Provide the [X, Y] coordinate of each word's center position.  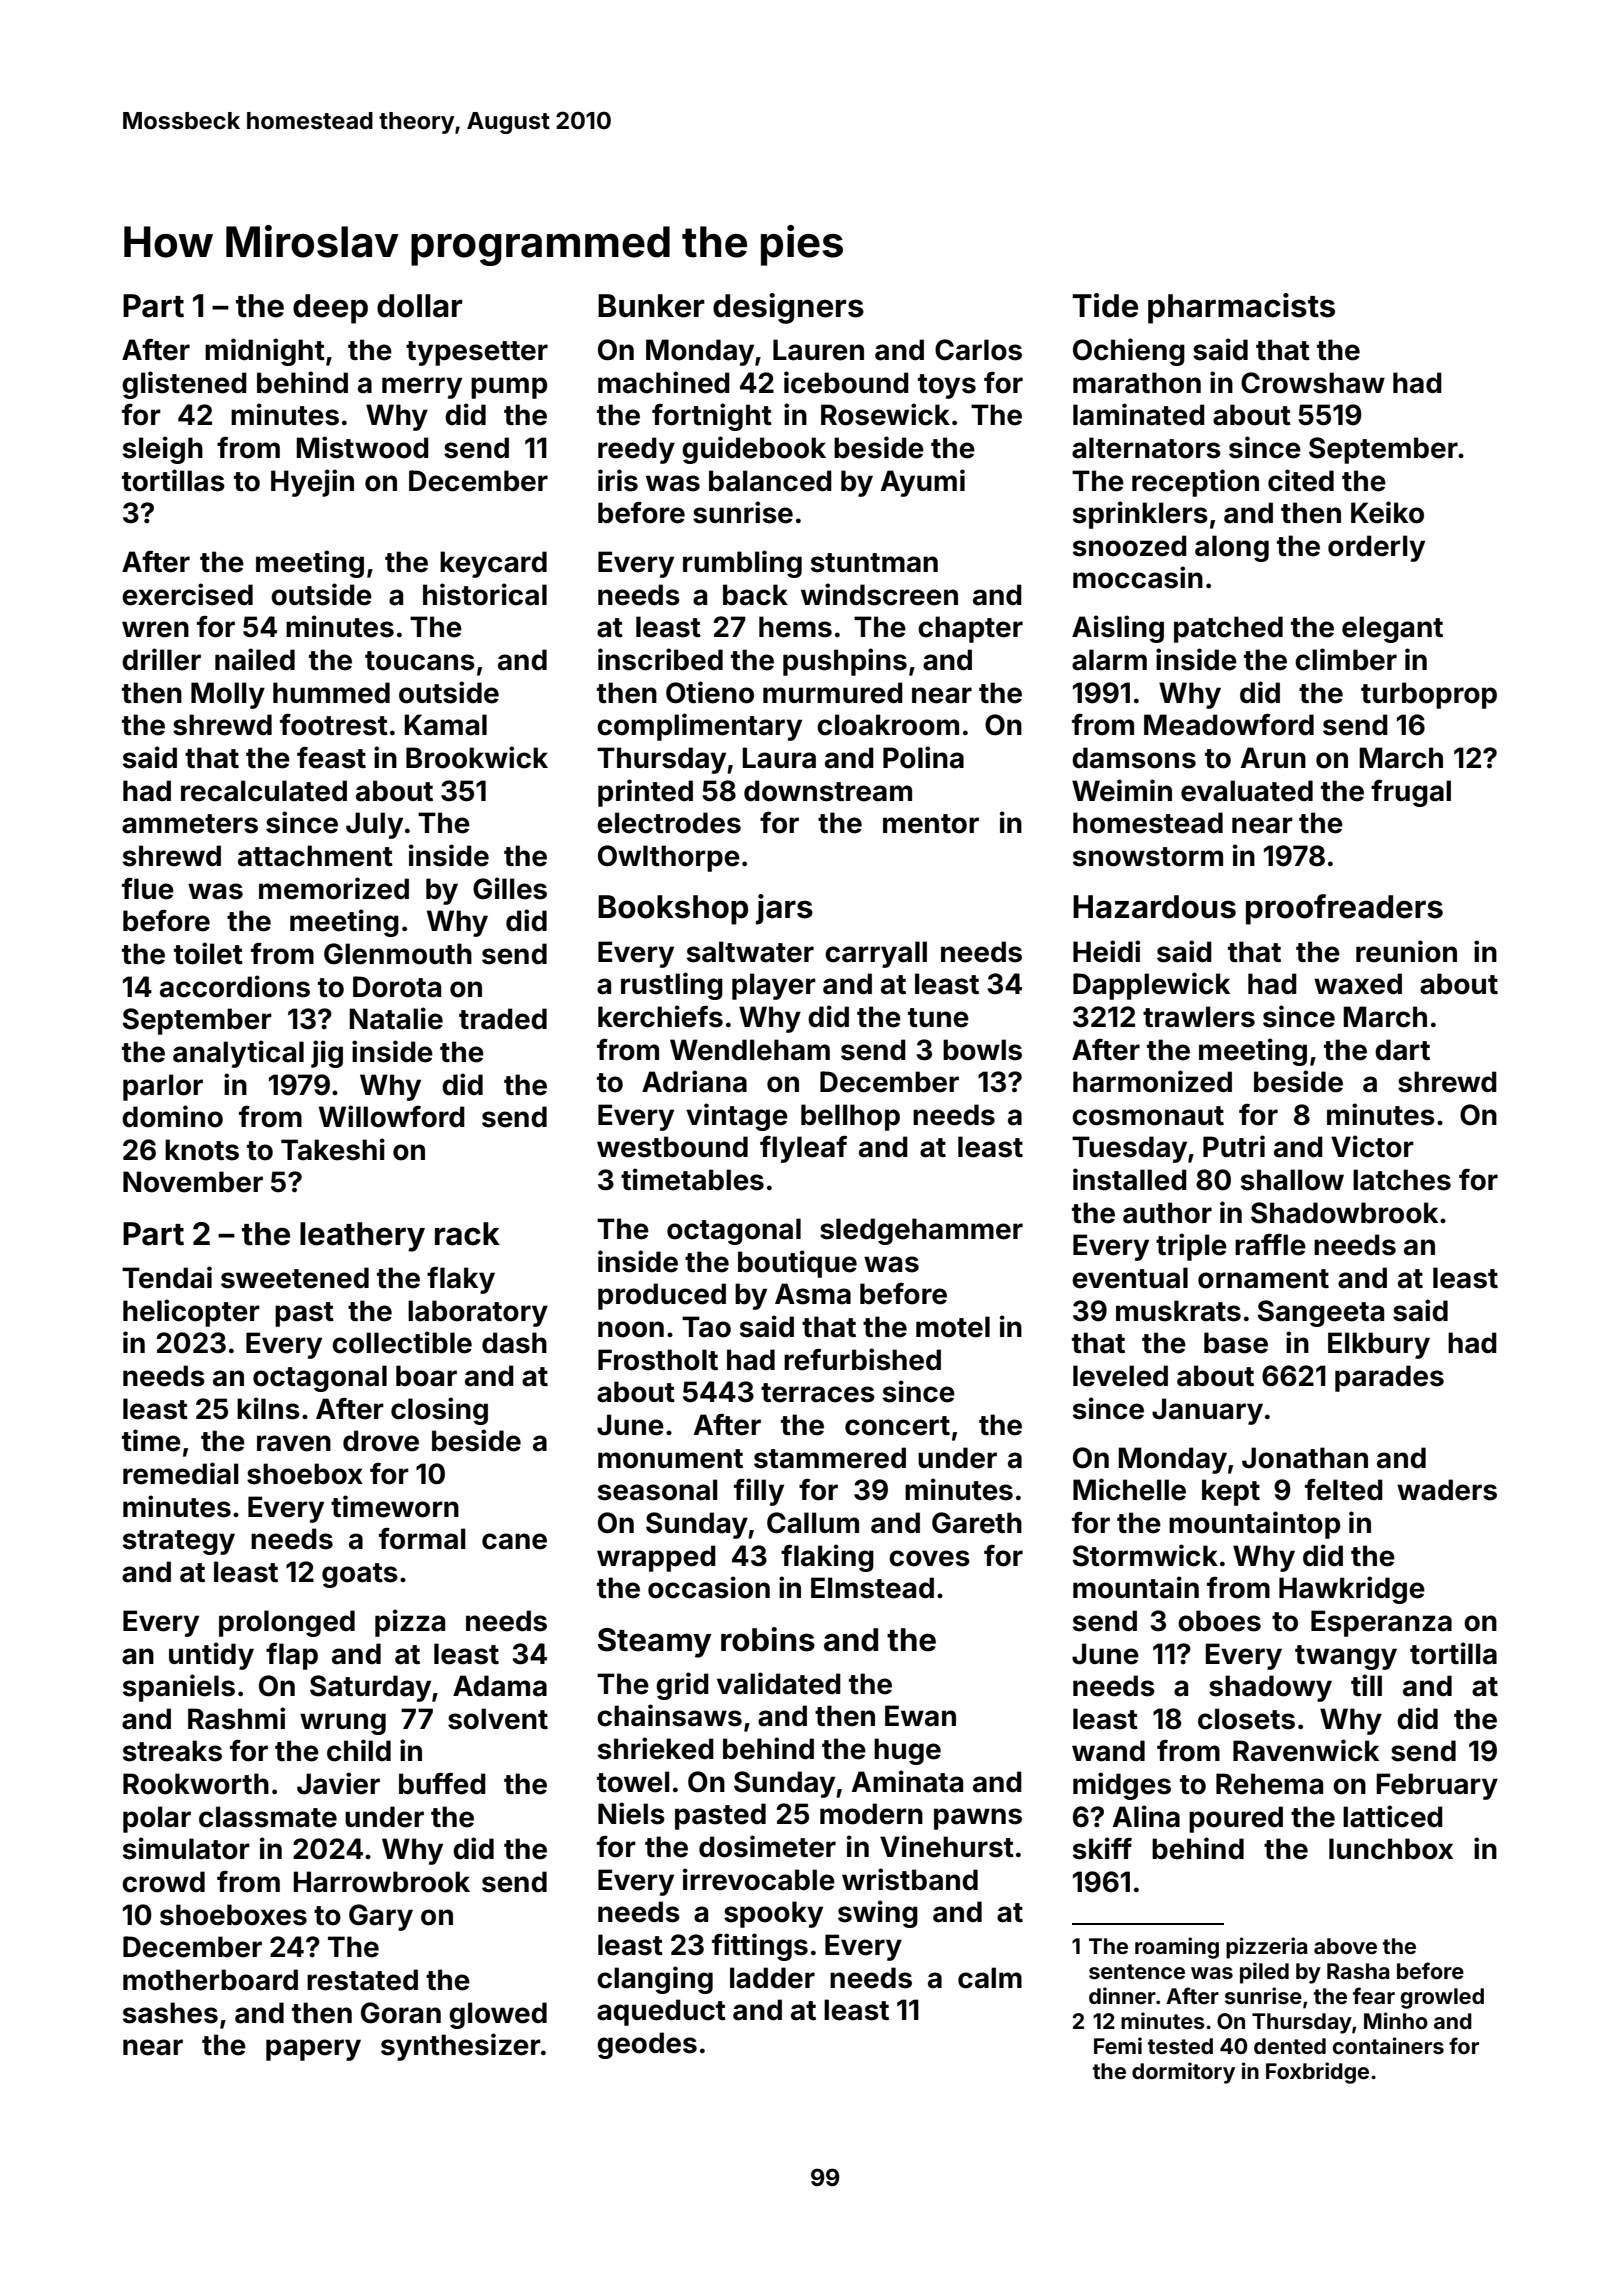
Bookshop [673, 910]
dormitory [1183, 2073]
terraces [818, 1393]
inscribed [660, 659]
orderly [1376, 548]
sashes [170, 2013]
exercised [187, 594]
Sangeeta [1321, 1313]
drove [381, 1441]
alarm [1109, 660]
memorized [334, 888]
